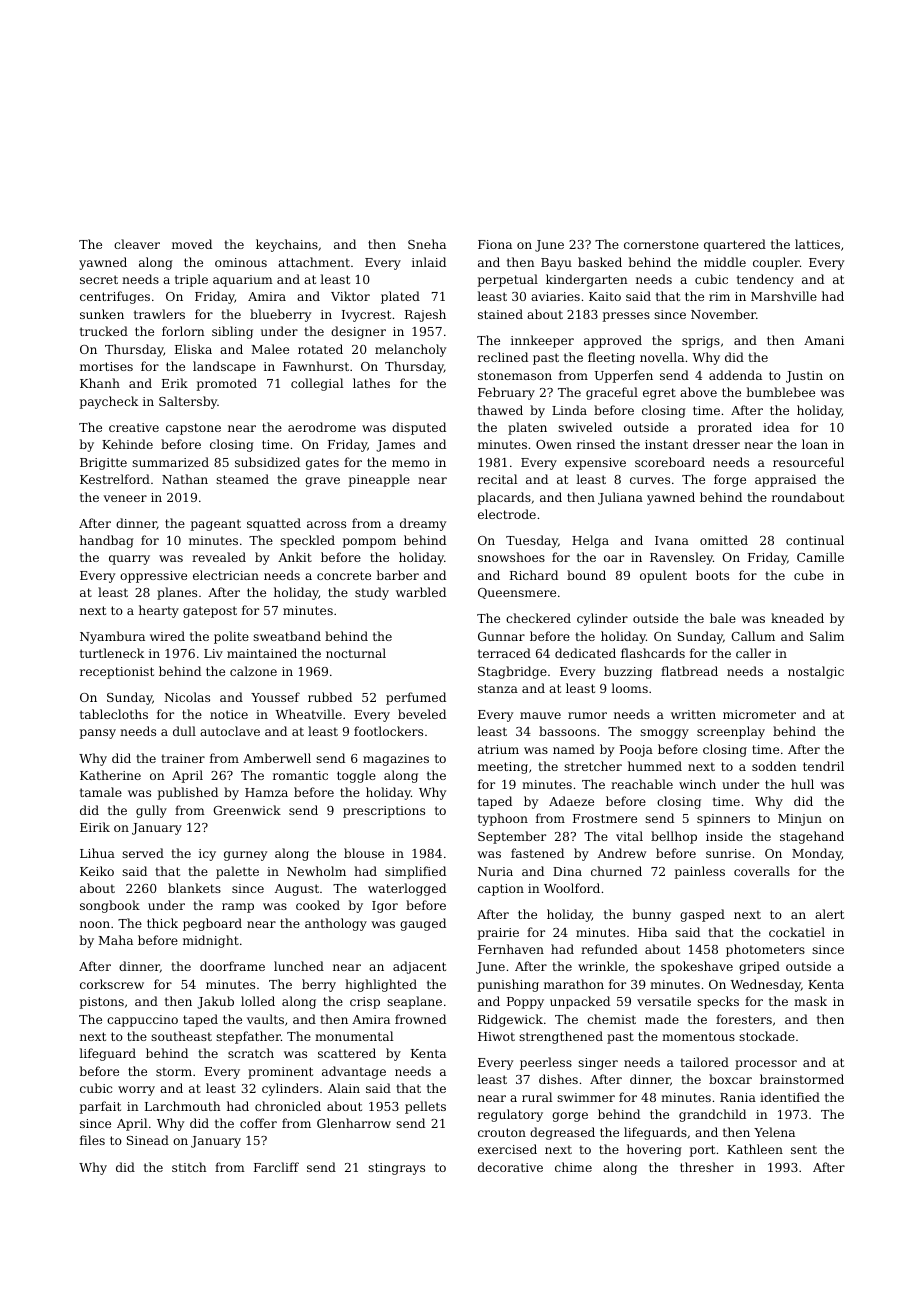 The width and height of the screenshot is (924, 1308). I want to click on Sinead, so click(148, 1140).
